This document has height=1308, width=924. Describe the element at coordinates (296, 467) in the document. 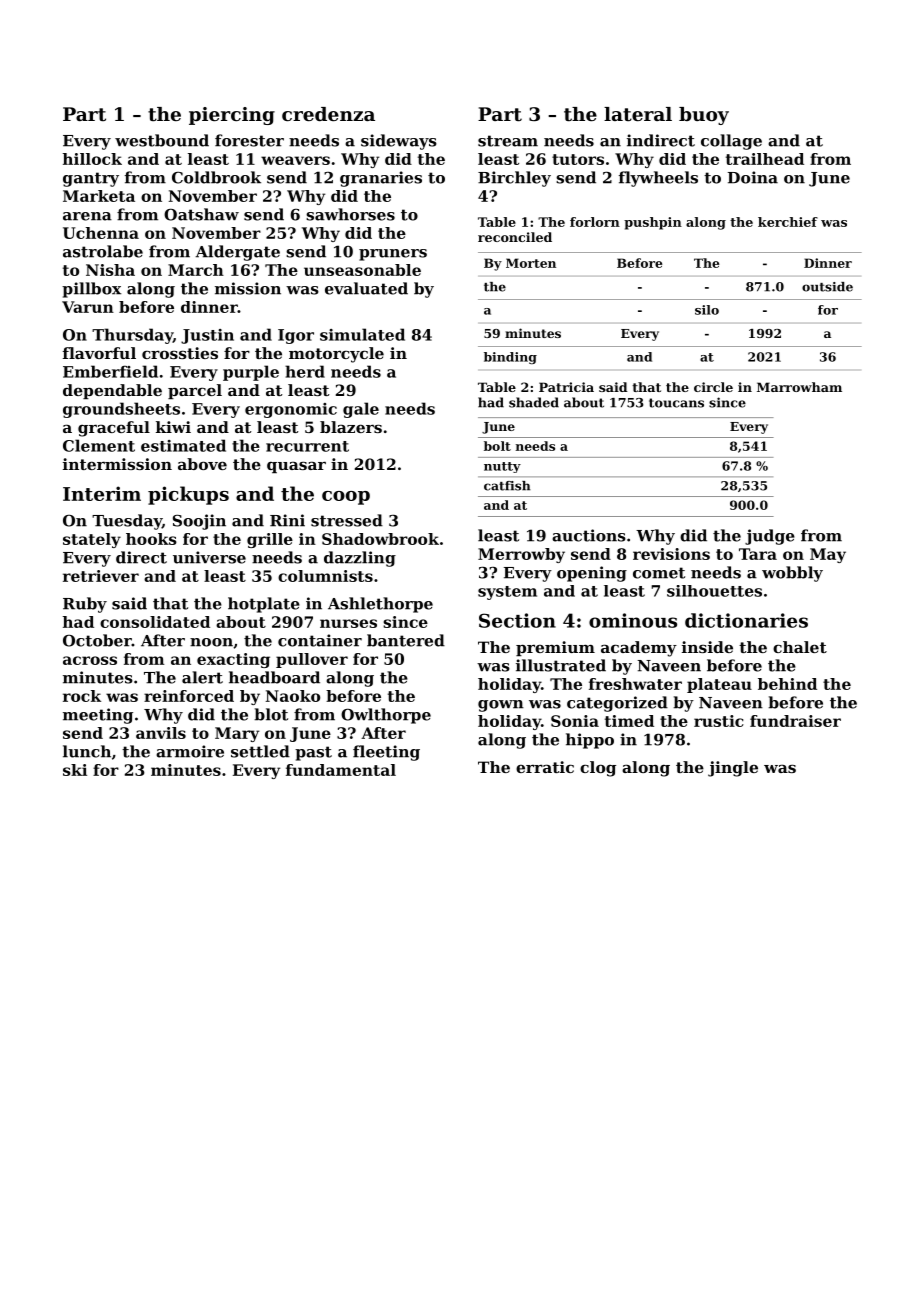

I see `quasar` at that location.
